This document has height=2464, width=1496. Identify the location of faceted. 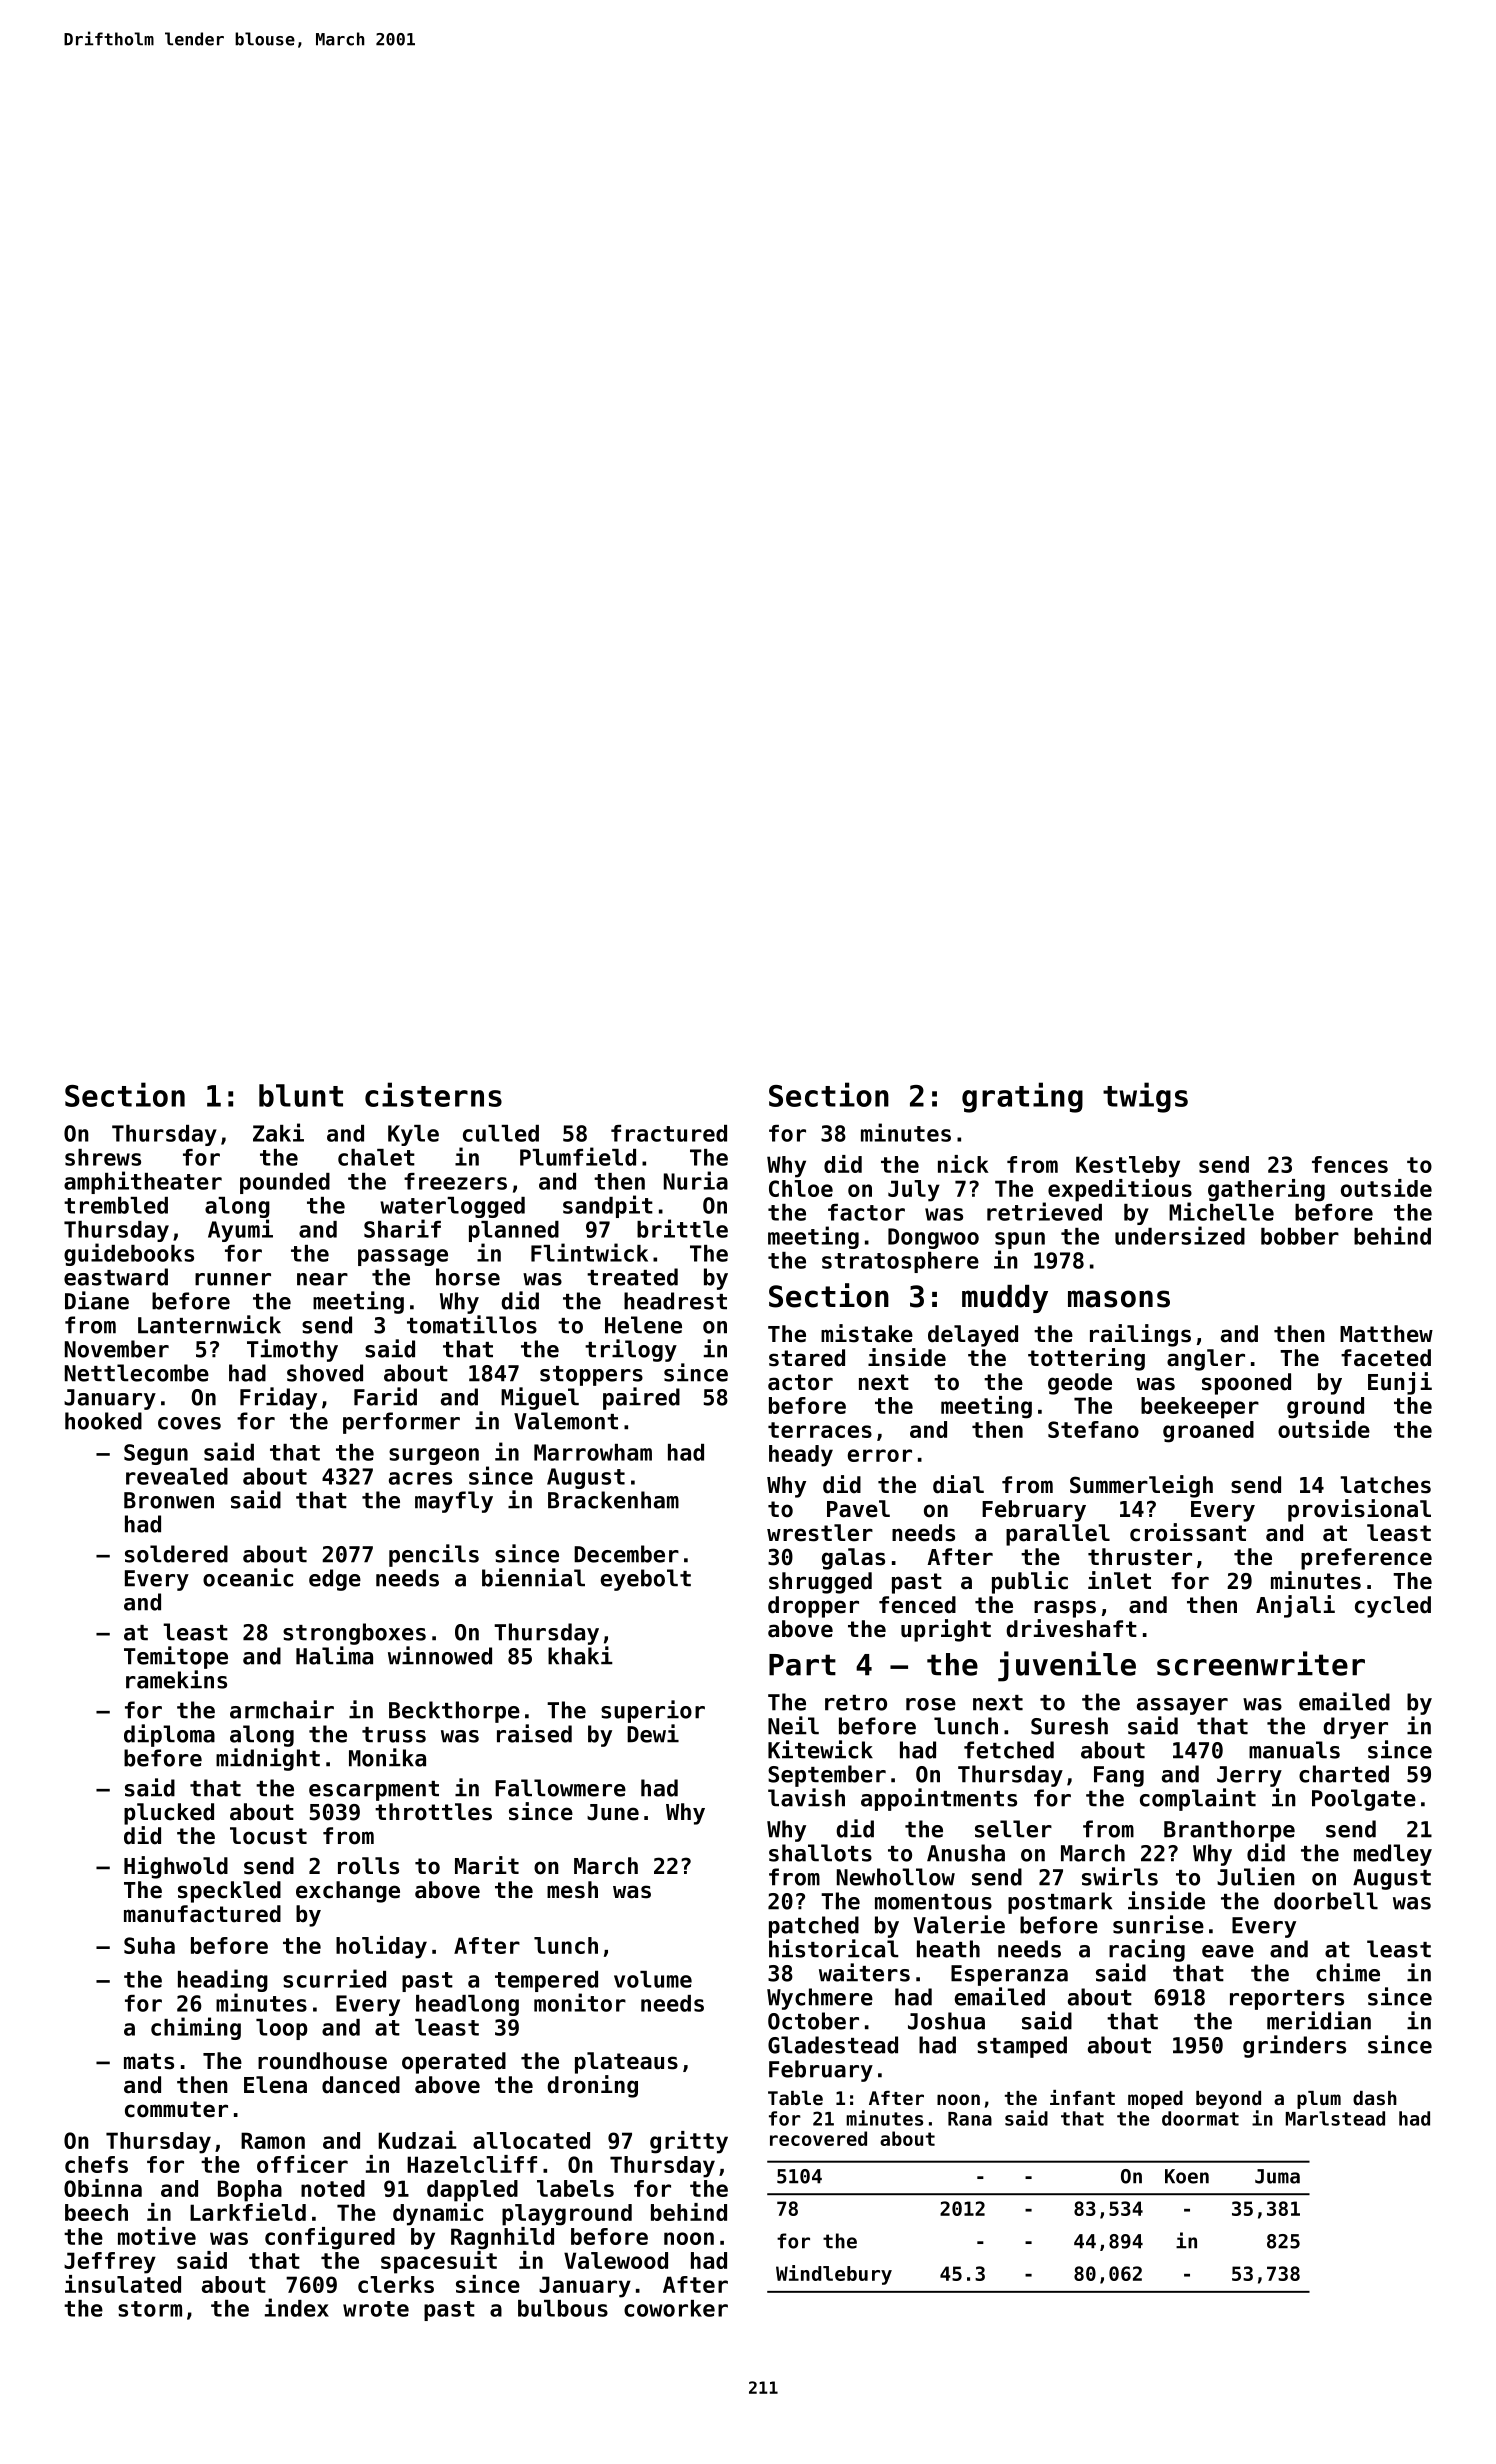
(1386, 1358).
